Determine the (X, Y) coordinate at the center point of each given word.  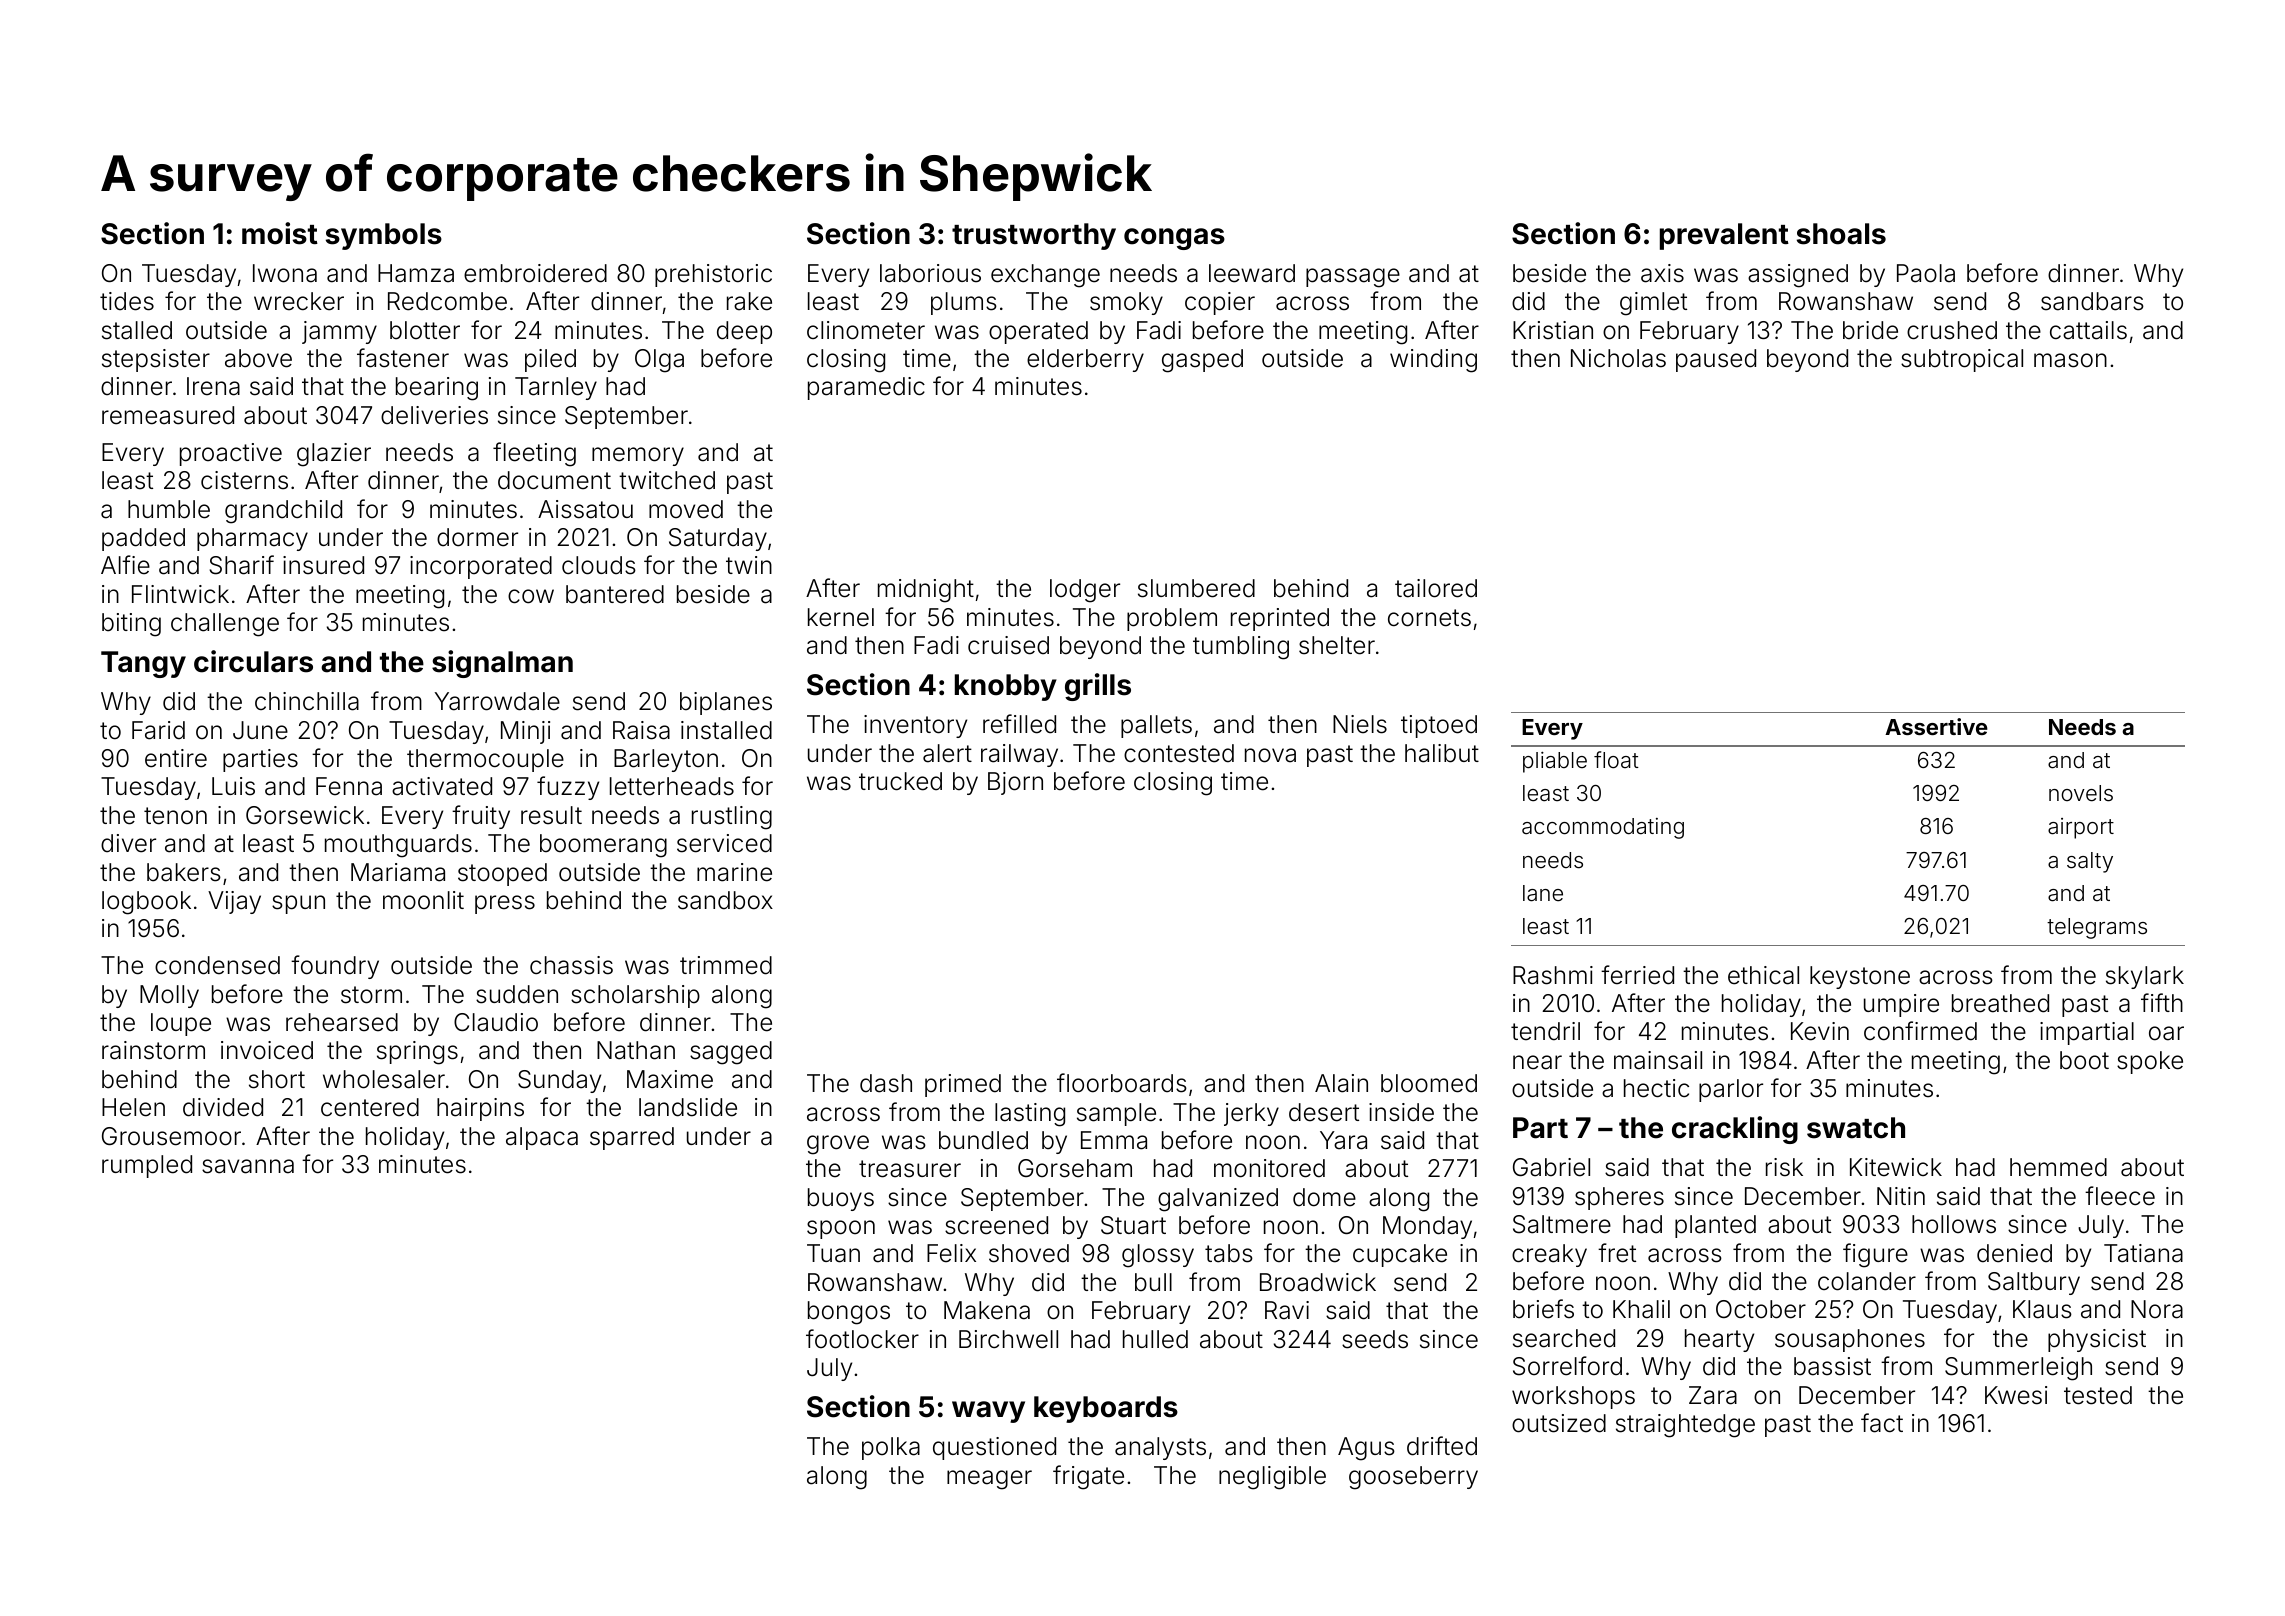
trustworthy (1034, 236)
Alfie (125, 565)
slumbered (1196, 588)
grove (838, 1145)
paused (1716, 360)
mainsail (1658, 1060)
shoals (1841, 234)
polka (891, 1448)
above (258, 358)
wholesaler (384, 1079)
